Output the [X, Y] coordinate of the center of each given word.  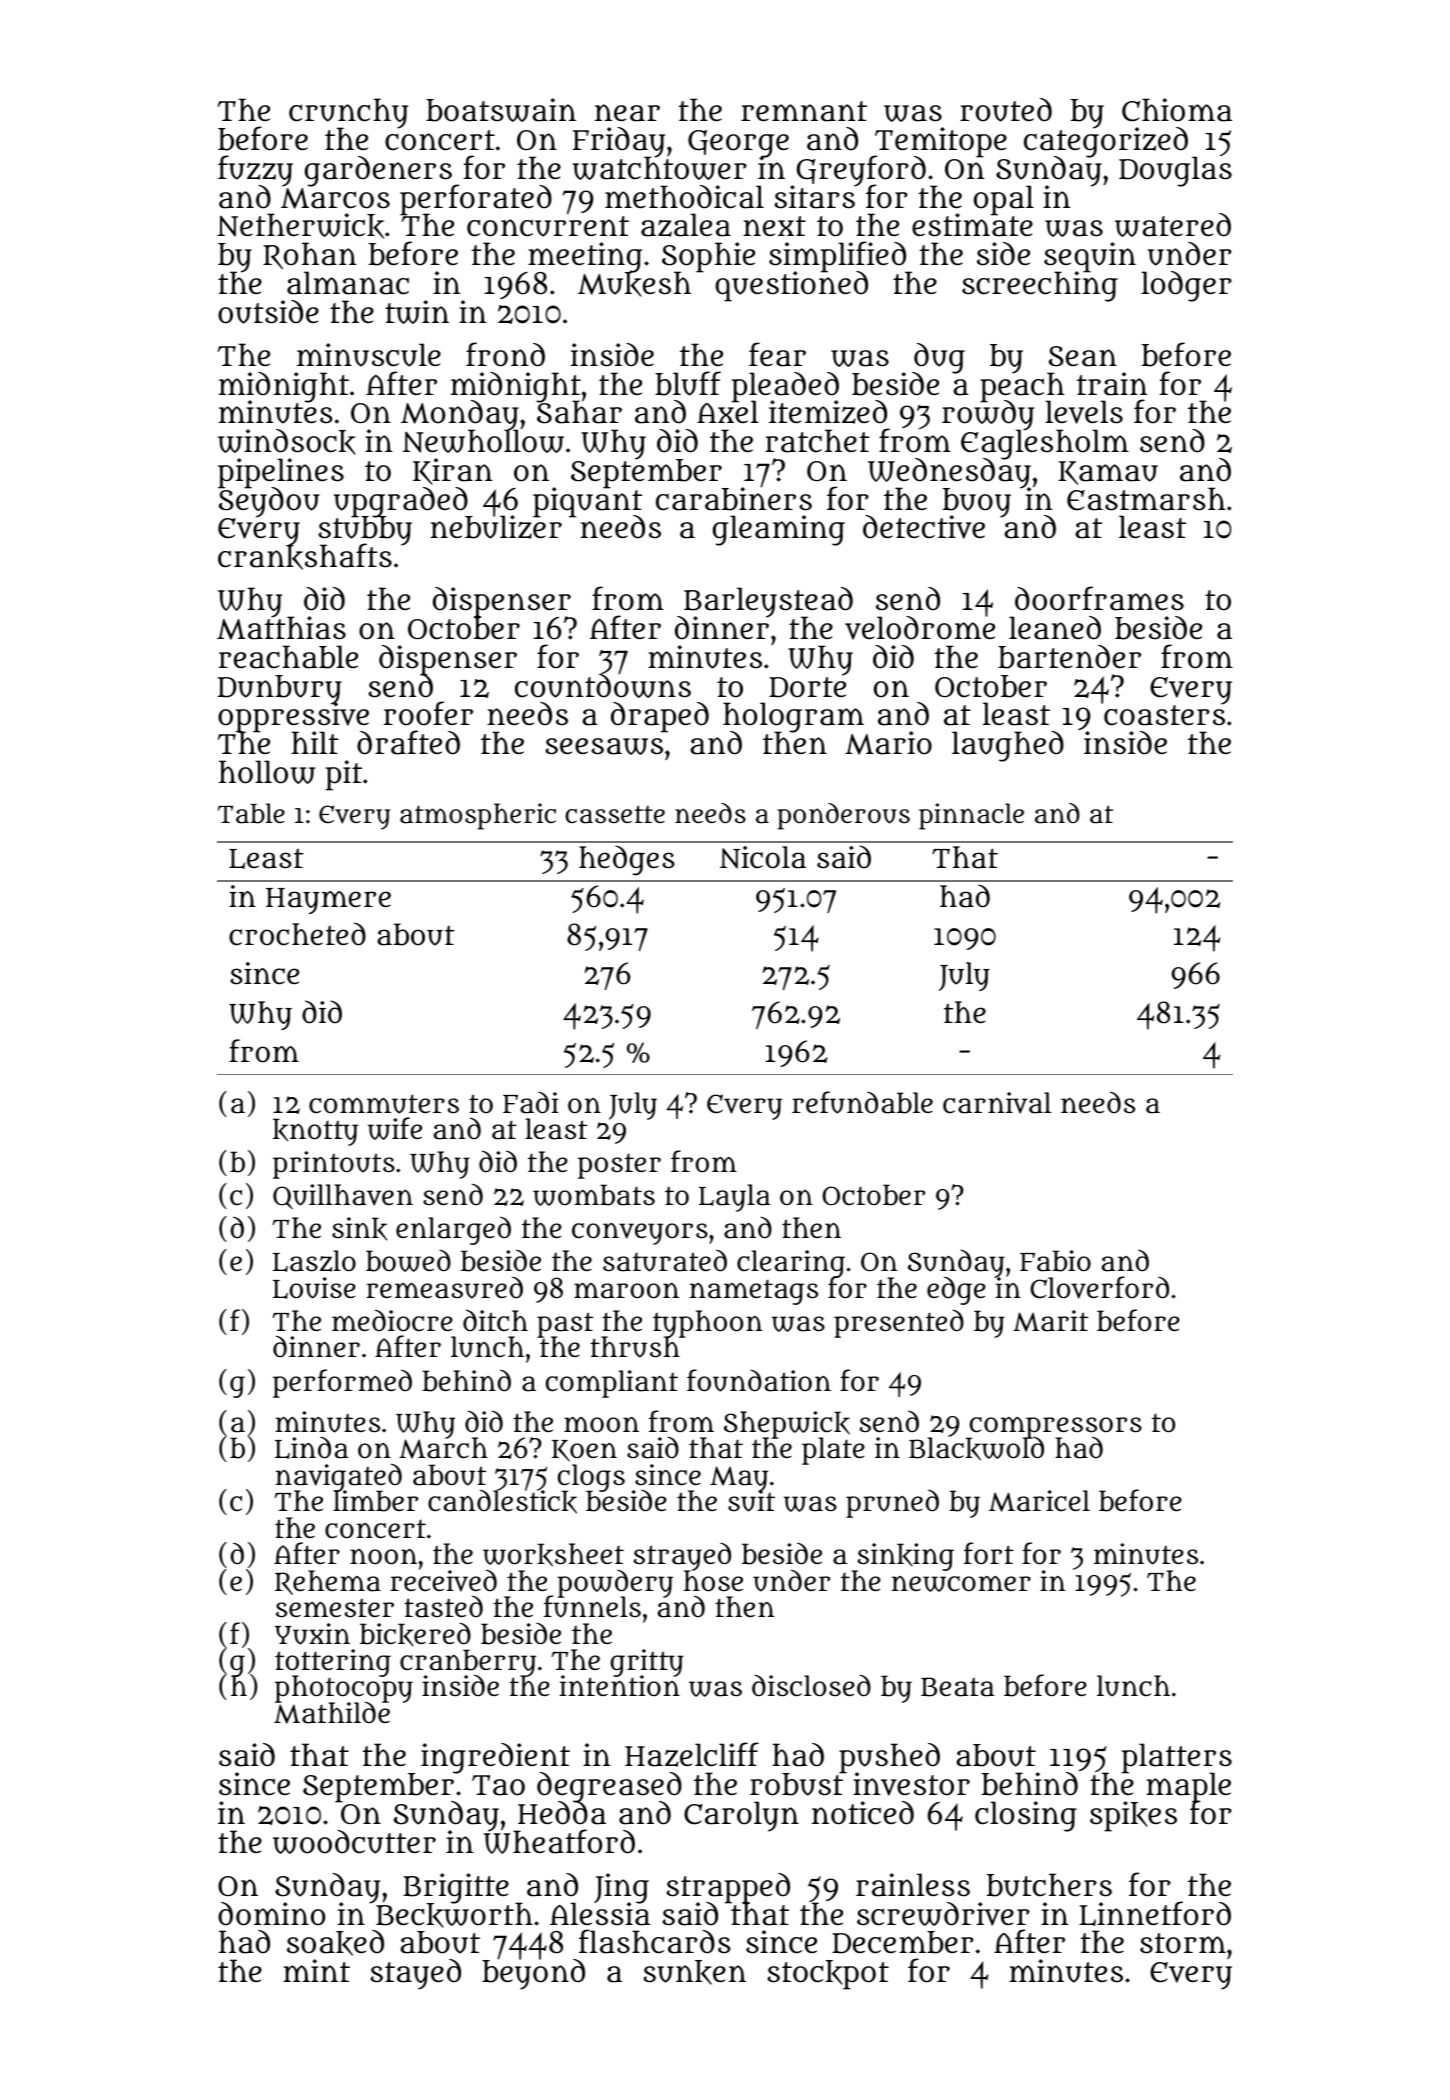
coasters [1164, 715]
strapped [728, 1888]
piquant [587, 502]
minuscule [369, 355]
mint [316, 1970]
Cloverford [1099, 1287]
